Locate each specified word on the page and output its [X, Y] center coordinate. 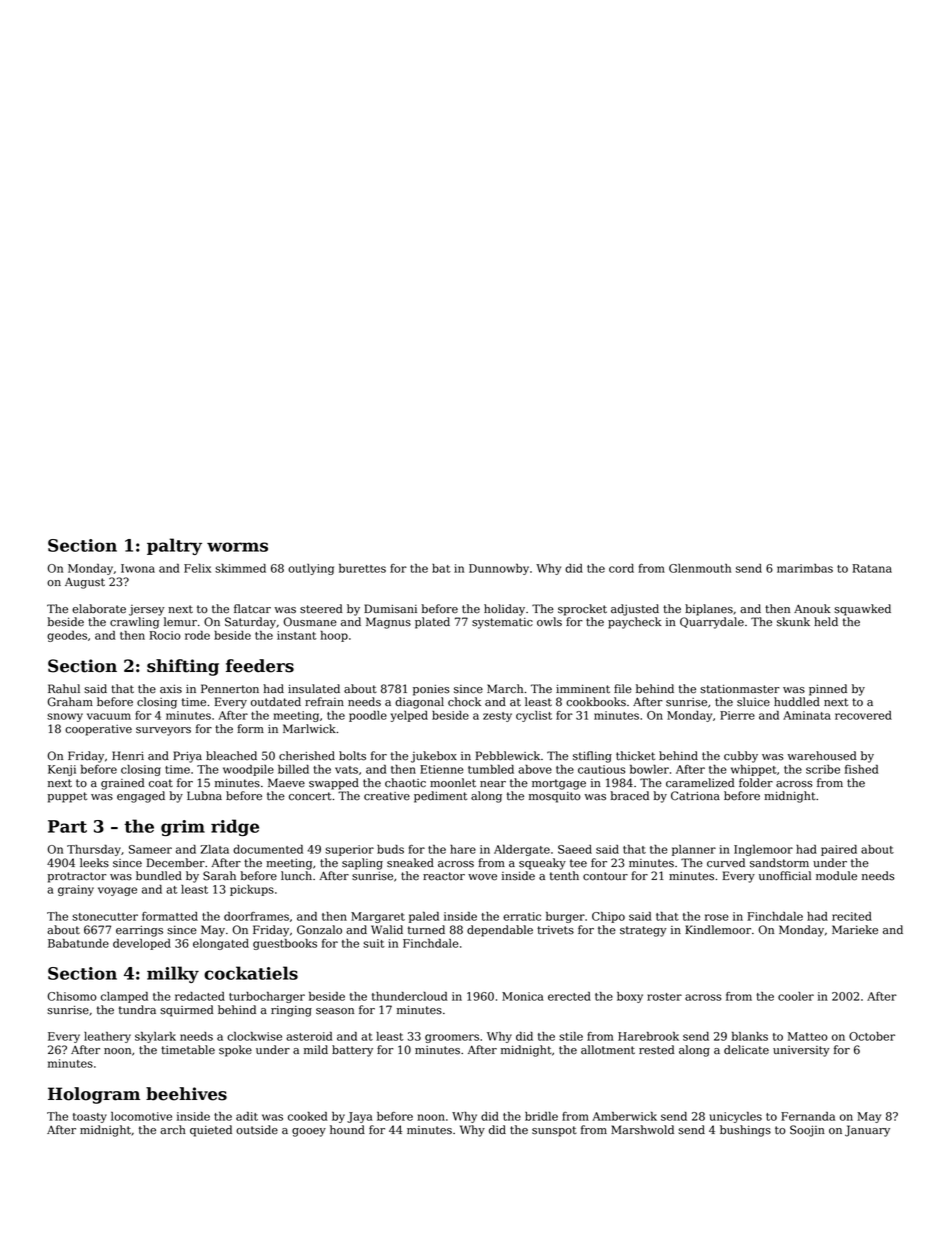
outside [257, 1130]
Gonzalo [319, 930]
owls [549, 622]
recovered [863, 715]
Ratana [872, 568]
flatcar [252, 609]
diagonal [419, 703]
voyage [117, 891]
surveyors [163, 731]
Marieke [855, 930]
